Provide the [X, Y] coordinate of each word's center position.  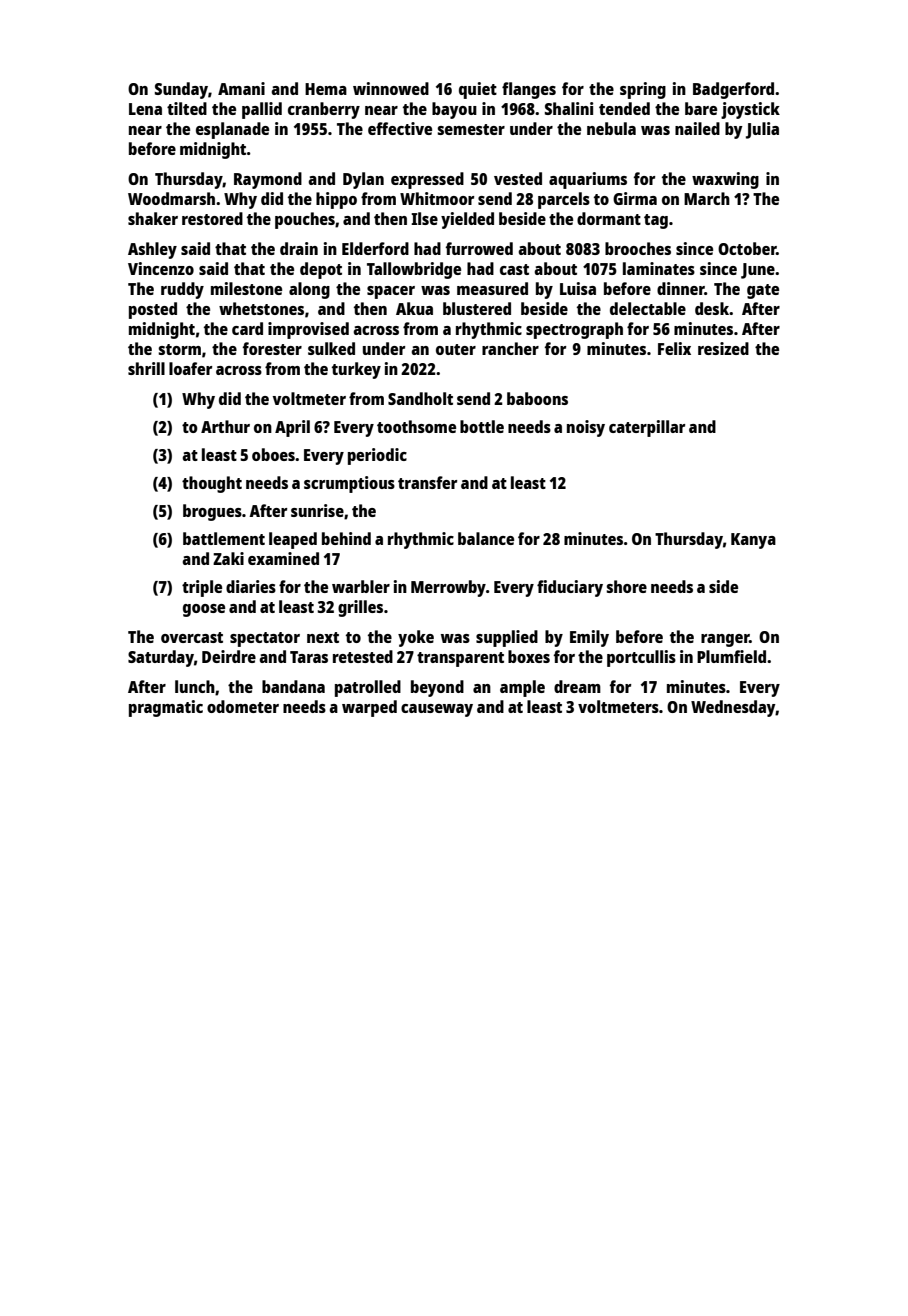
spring [643, 90]
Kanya [753, 541]
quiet [478, 90]
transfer [427, 482]
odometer [243, 706]
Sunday [181, 90]
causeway [437, 710]
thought [212, 484]
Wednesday [733, 708]
